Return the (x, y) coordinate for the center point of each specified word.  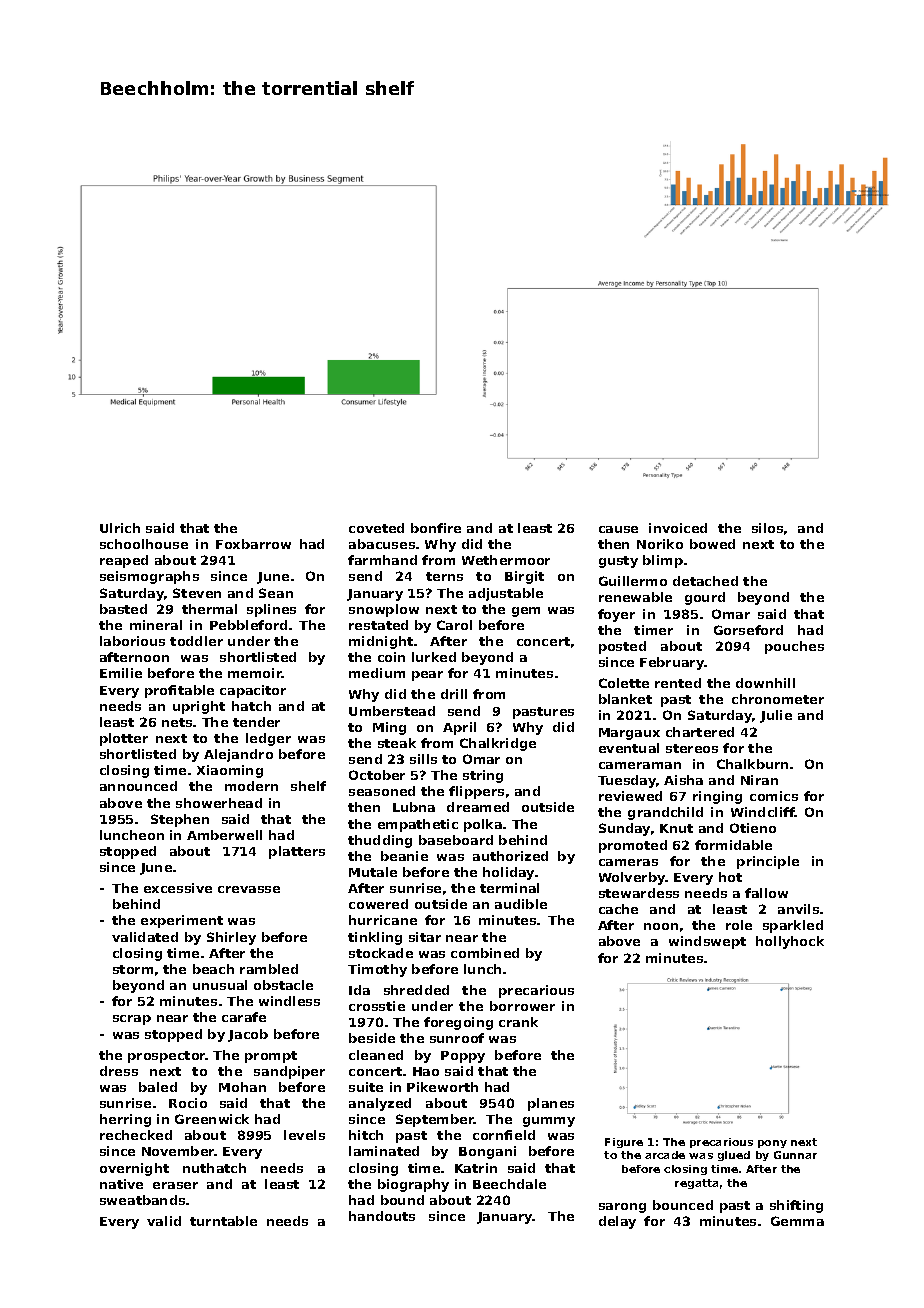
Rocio (188, 1103)
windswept (707, 942)
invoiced (678, 528)
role (739, 925)
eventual (629, 748)
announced (138, 786)
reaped (124, 561)
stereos (692, 748)
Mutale (373, 872)
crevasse (249, 889)
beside (372, 1038)
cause (618, 529)
